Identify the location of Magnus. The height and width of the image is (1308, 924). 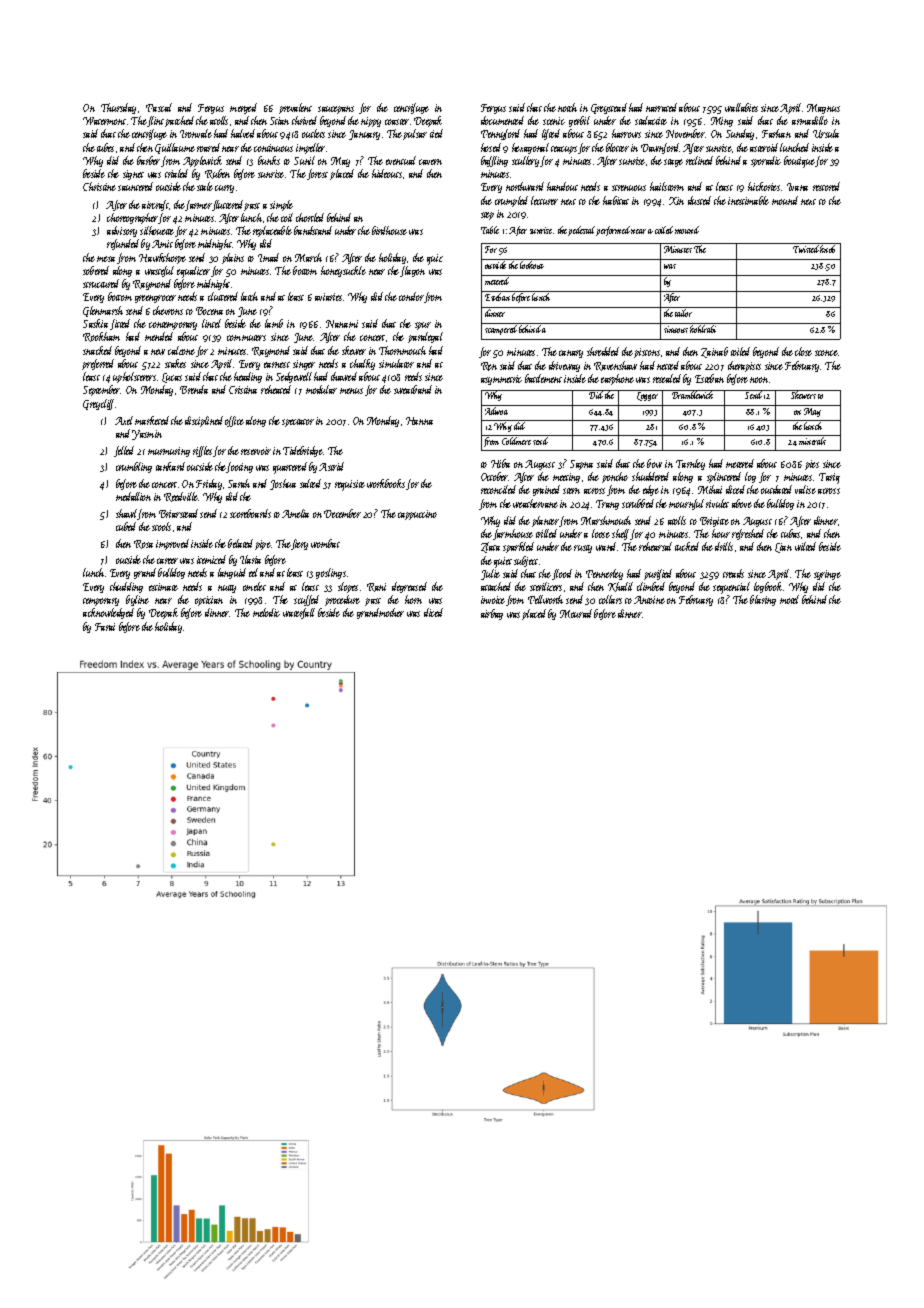
(823, 109).
